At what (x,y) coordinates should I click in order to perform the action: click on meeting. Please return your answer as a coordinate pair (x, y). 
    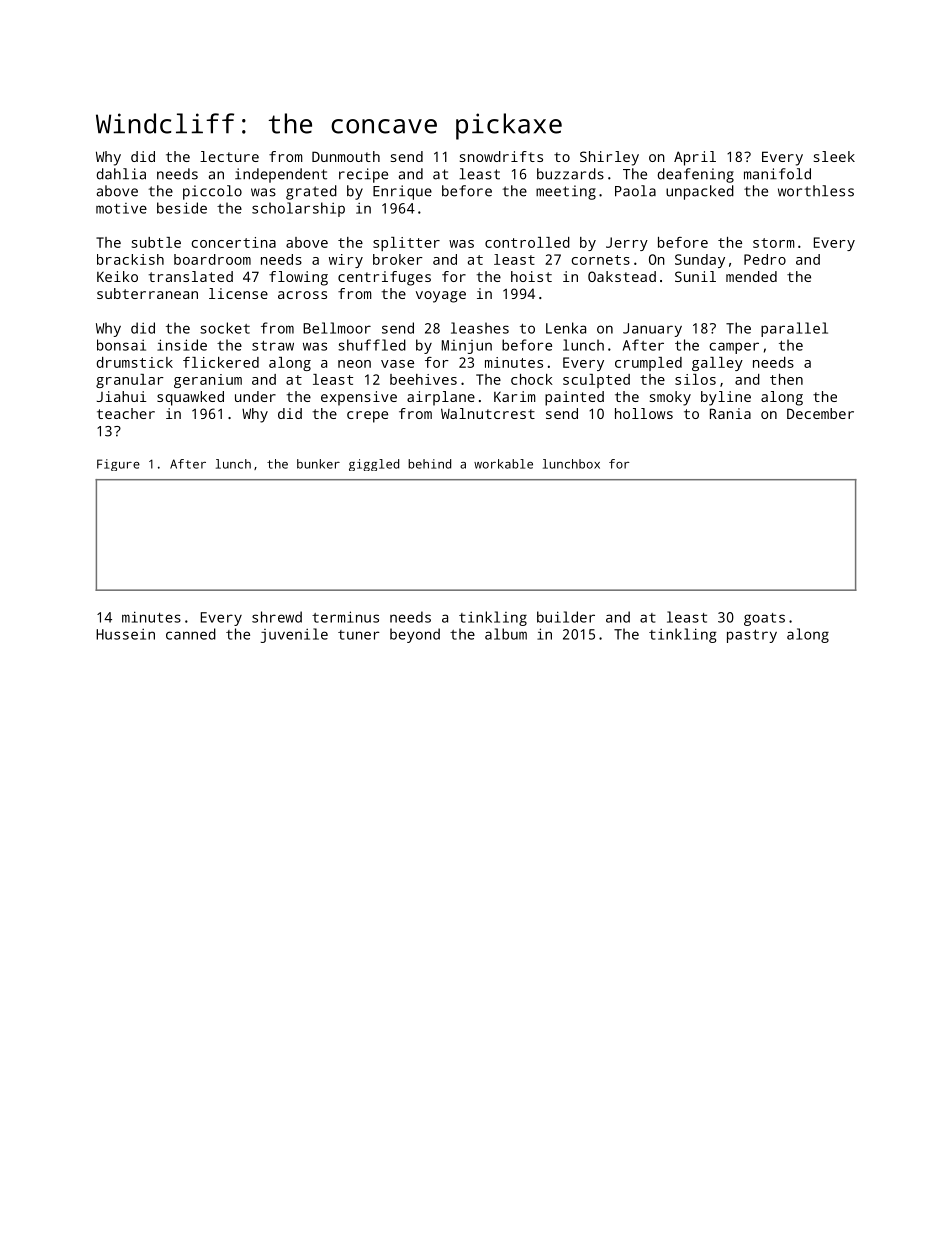
    Looking at the image, I should click on (566, 192).
